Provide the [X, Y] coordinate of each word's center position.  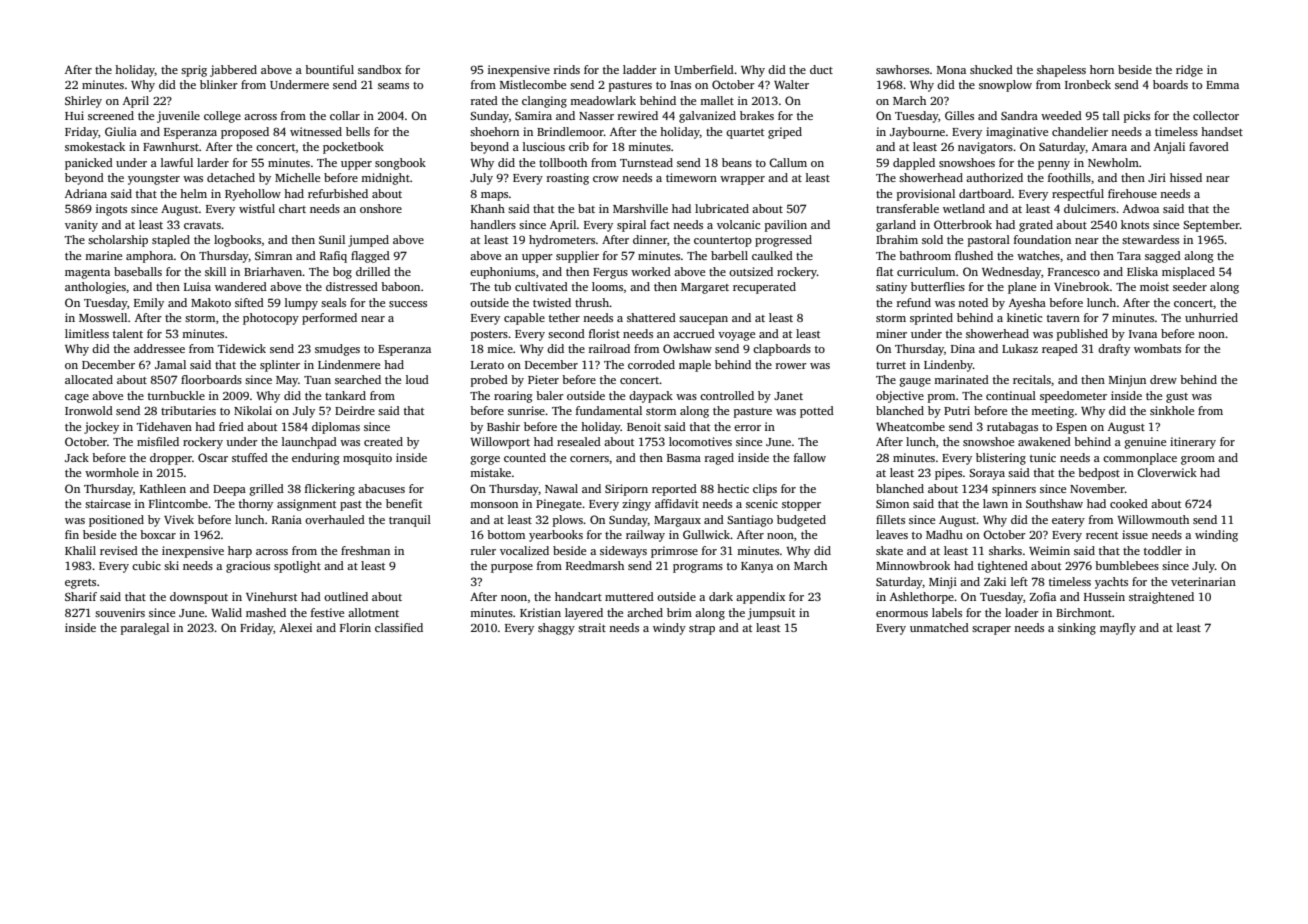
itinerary [1193, 443]
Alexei [296, 627]
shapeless [1061, 71]
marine [103, 255]
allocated [89, 379]
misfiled [158, 441]
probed [489, 381]
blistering [1001, 459]
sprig [194, 71]
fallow [810, 457]
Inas [680, 85]
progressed [783, 241]
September [1211, 226]
